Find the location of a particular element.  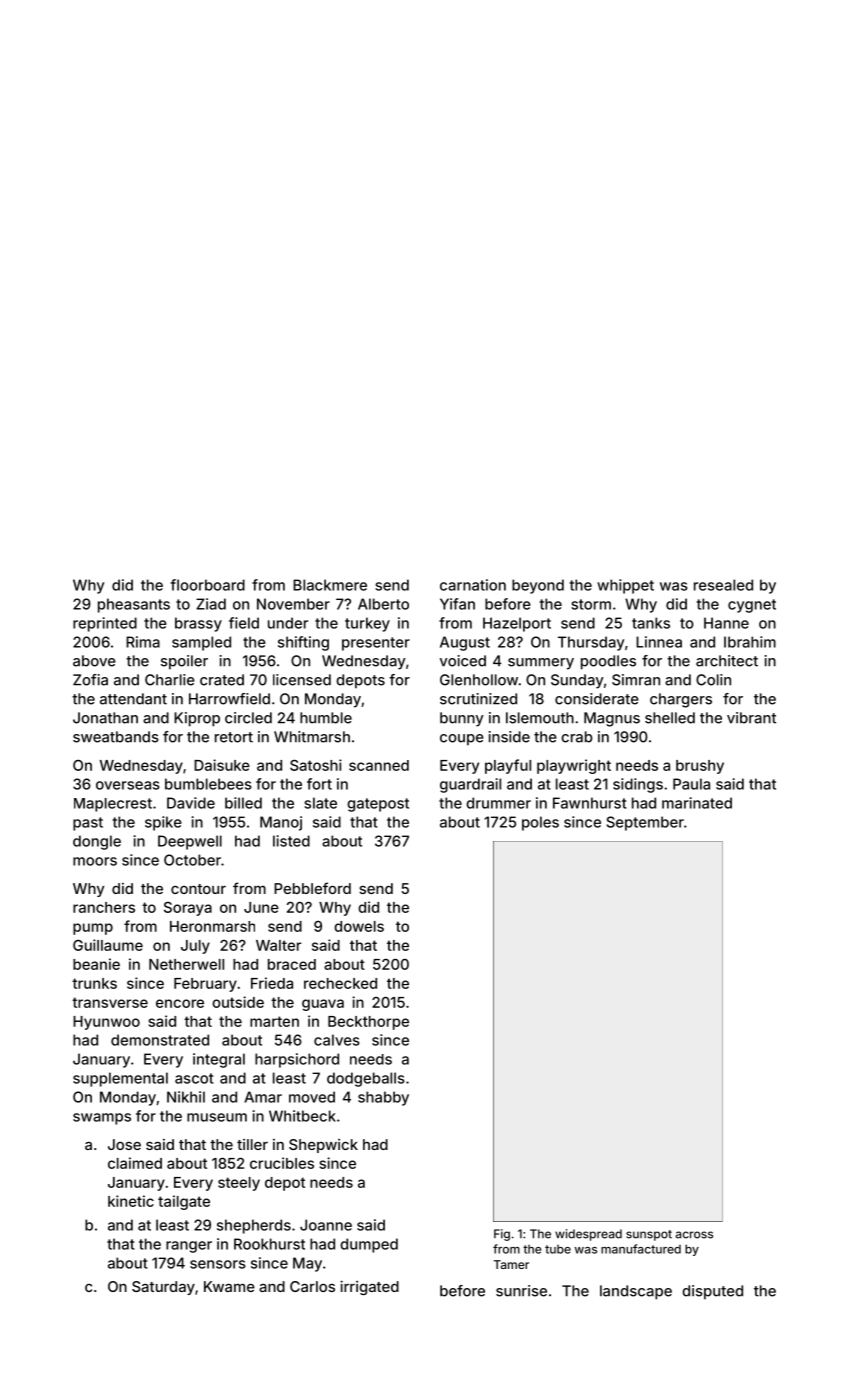

ranger is located at coordinates (189, 1247).
